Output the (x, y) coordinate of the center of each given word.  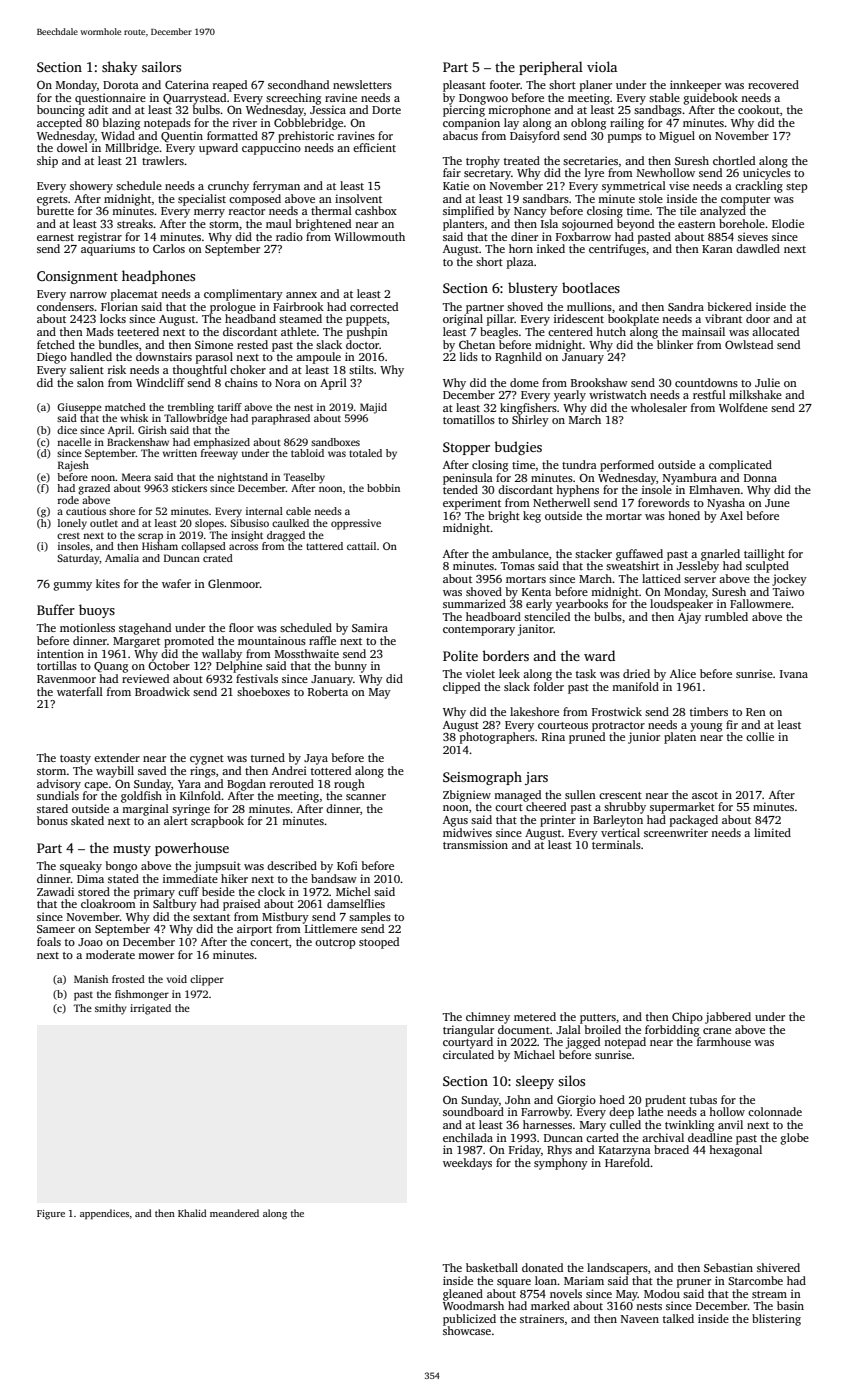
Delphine (239, 667)
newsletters (362, 84)
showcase (467, 1330)
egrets (52, 201)
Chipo (687, 1018)
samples (370, 918)
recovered (773, 84)
